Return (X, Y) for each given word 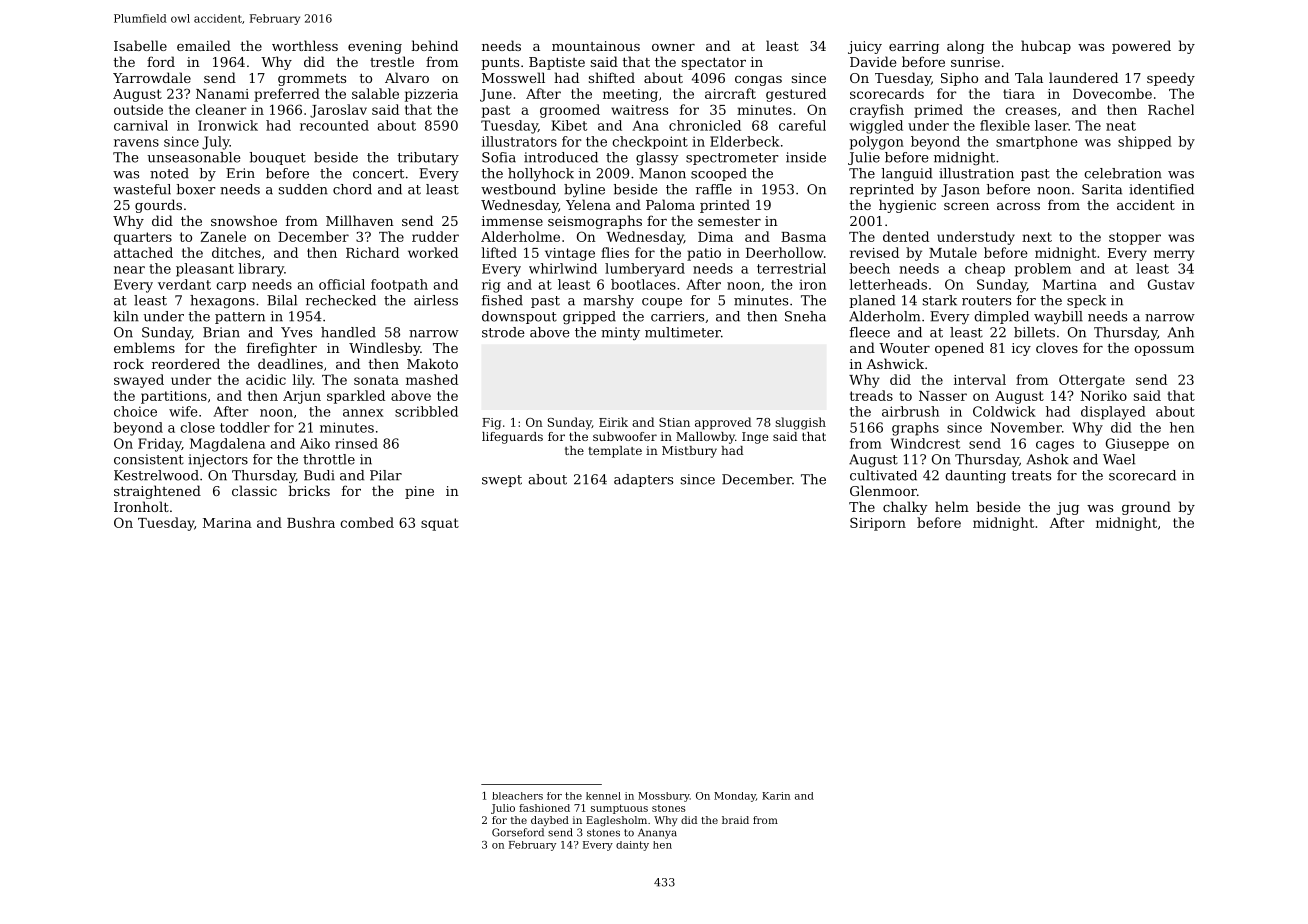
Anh (1180, 332)
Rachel (1171, 109)
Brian (221, 332)
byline (584, 190)
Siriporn (878, 524)
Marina (227, 523)
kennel (603, 796)
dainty (632, 846)
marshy (608, 301)
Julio (503, 809)
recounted (334, 125)
